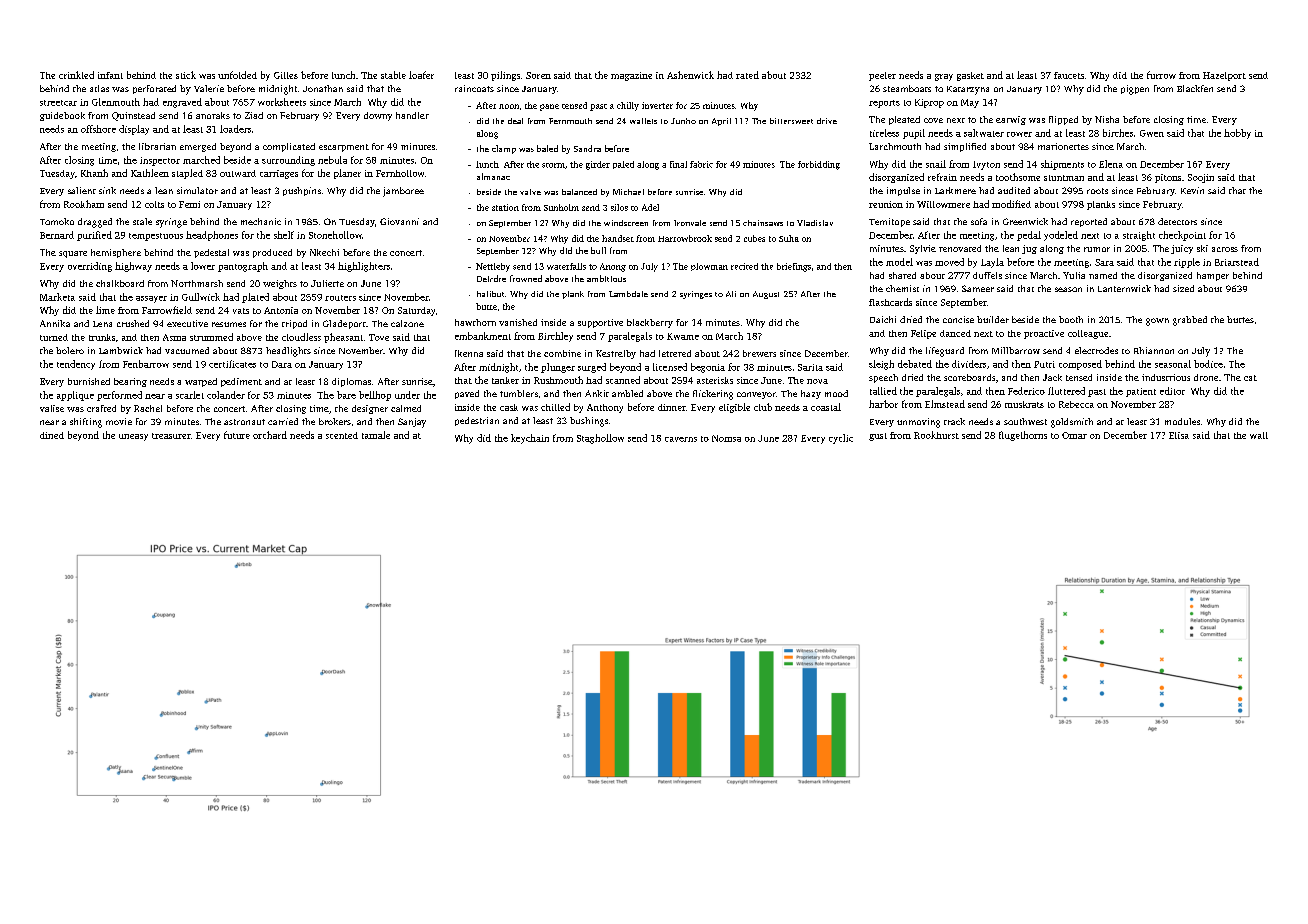 The height and width of the screenshot is (924, 1308). What do you see at coordinates (286, 75) in the screenshot?
I see `Gilles` at bounding box center [286, 75].
